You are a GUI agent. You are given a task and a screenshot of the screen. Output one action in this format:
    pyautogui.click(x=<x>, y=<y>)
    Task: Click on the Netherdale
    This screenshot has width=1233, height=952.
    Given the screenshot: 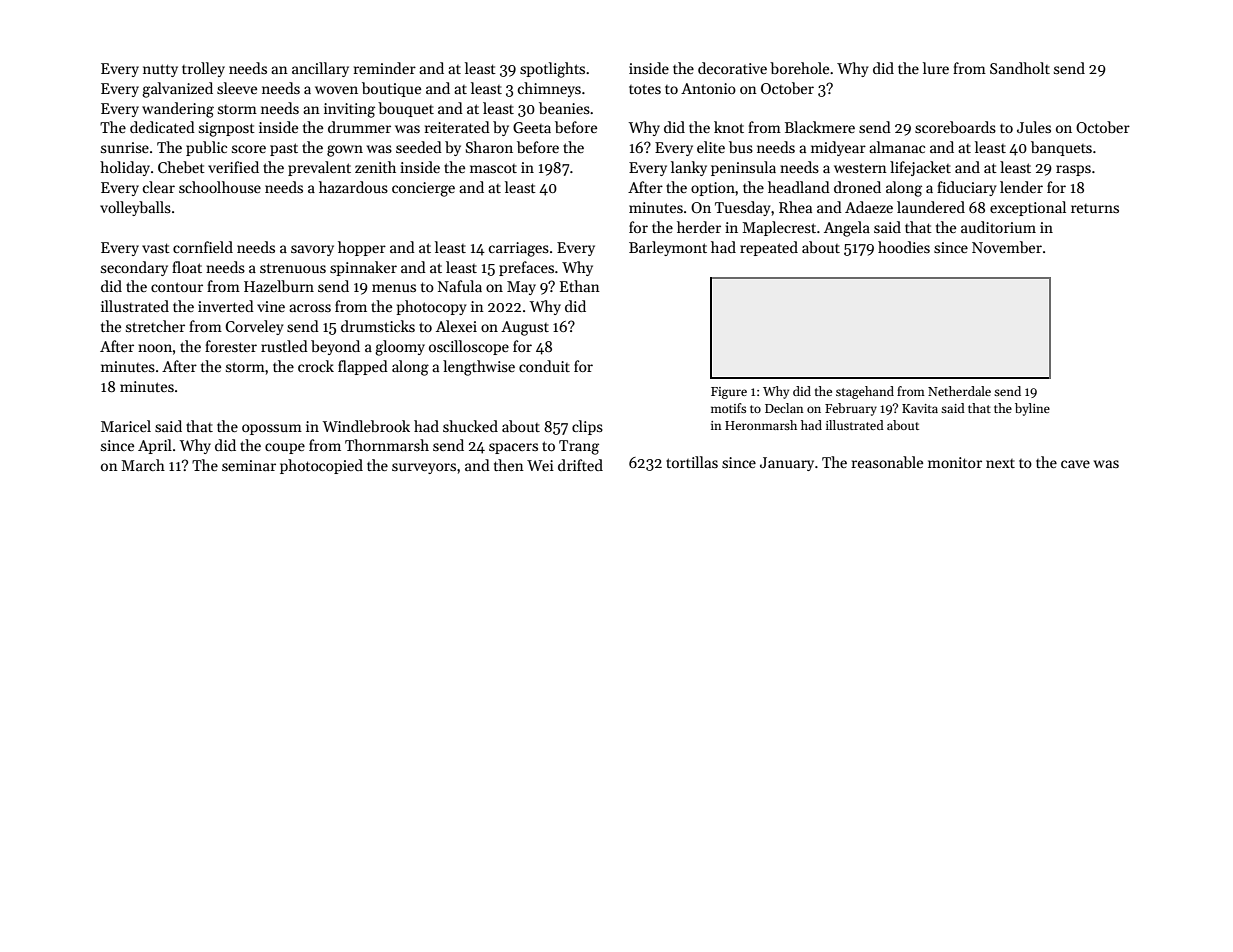 What is the action you would take?
    pyautogui.click(x=959, y=391)
